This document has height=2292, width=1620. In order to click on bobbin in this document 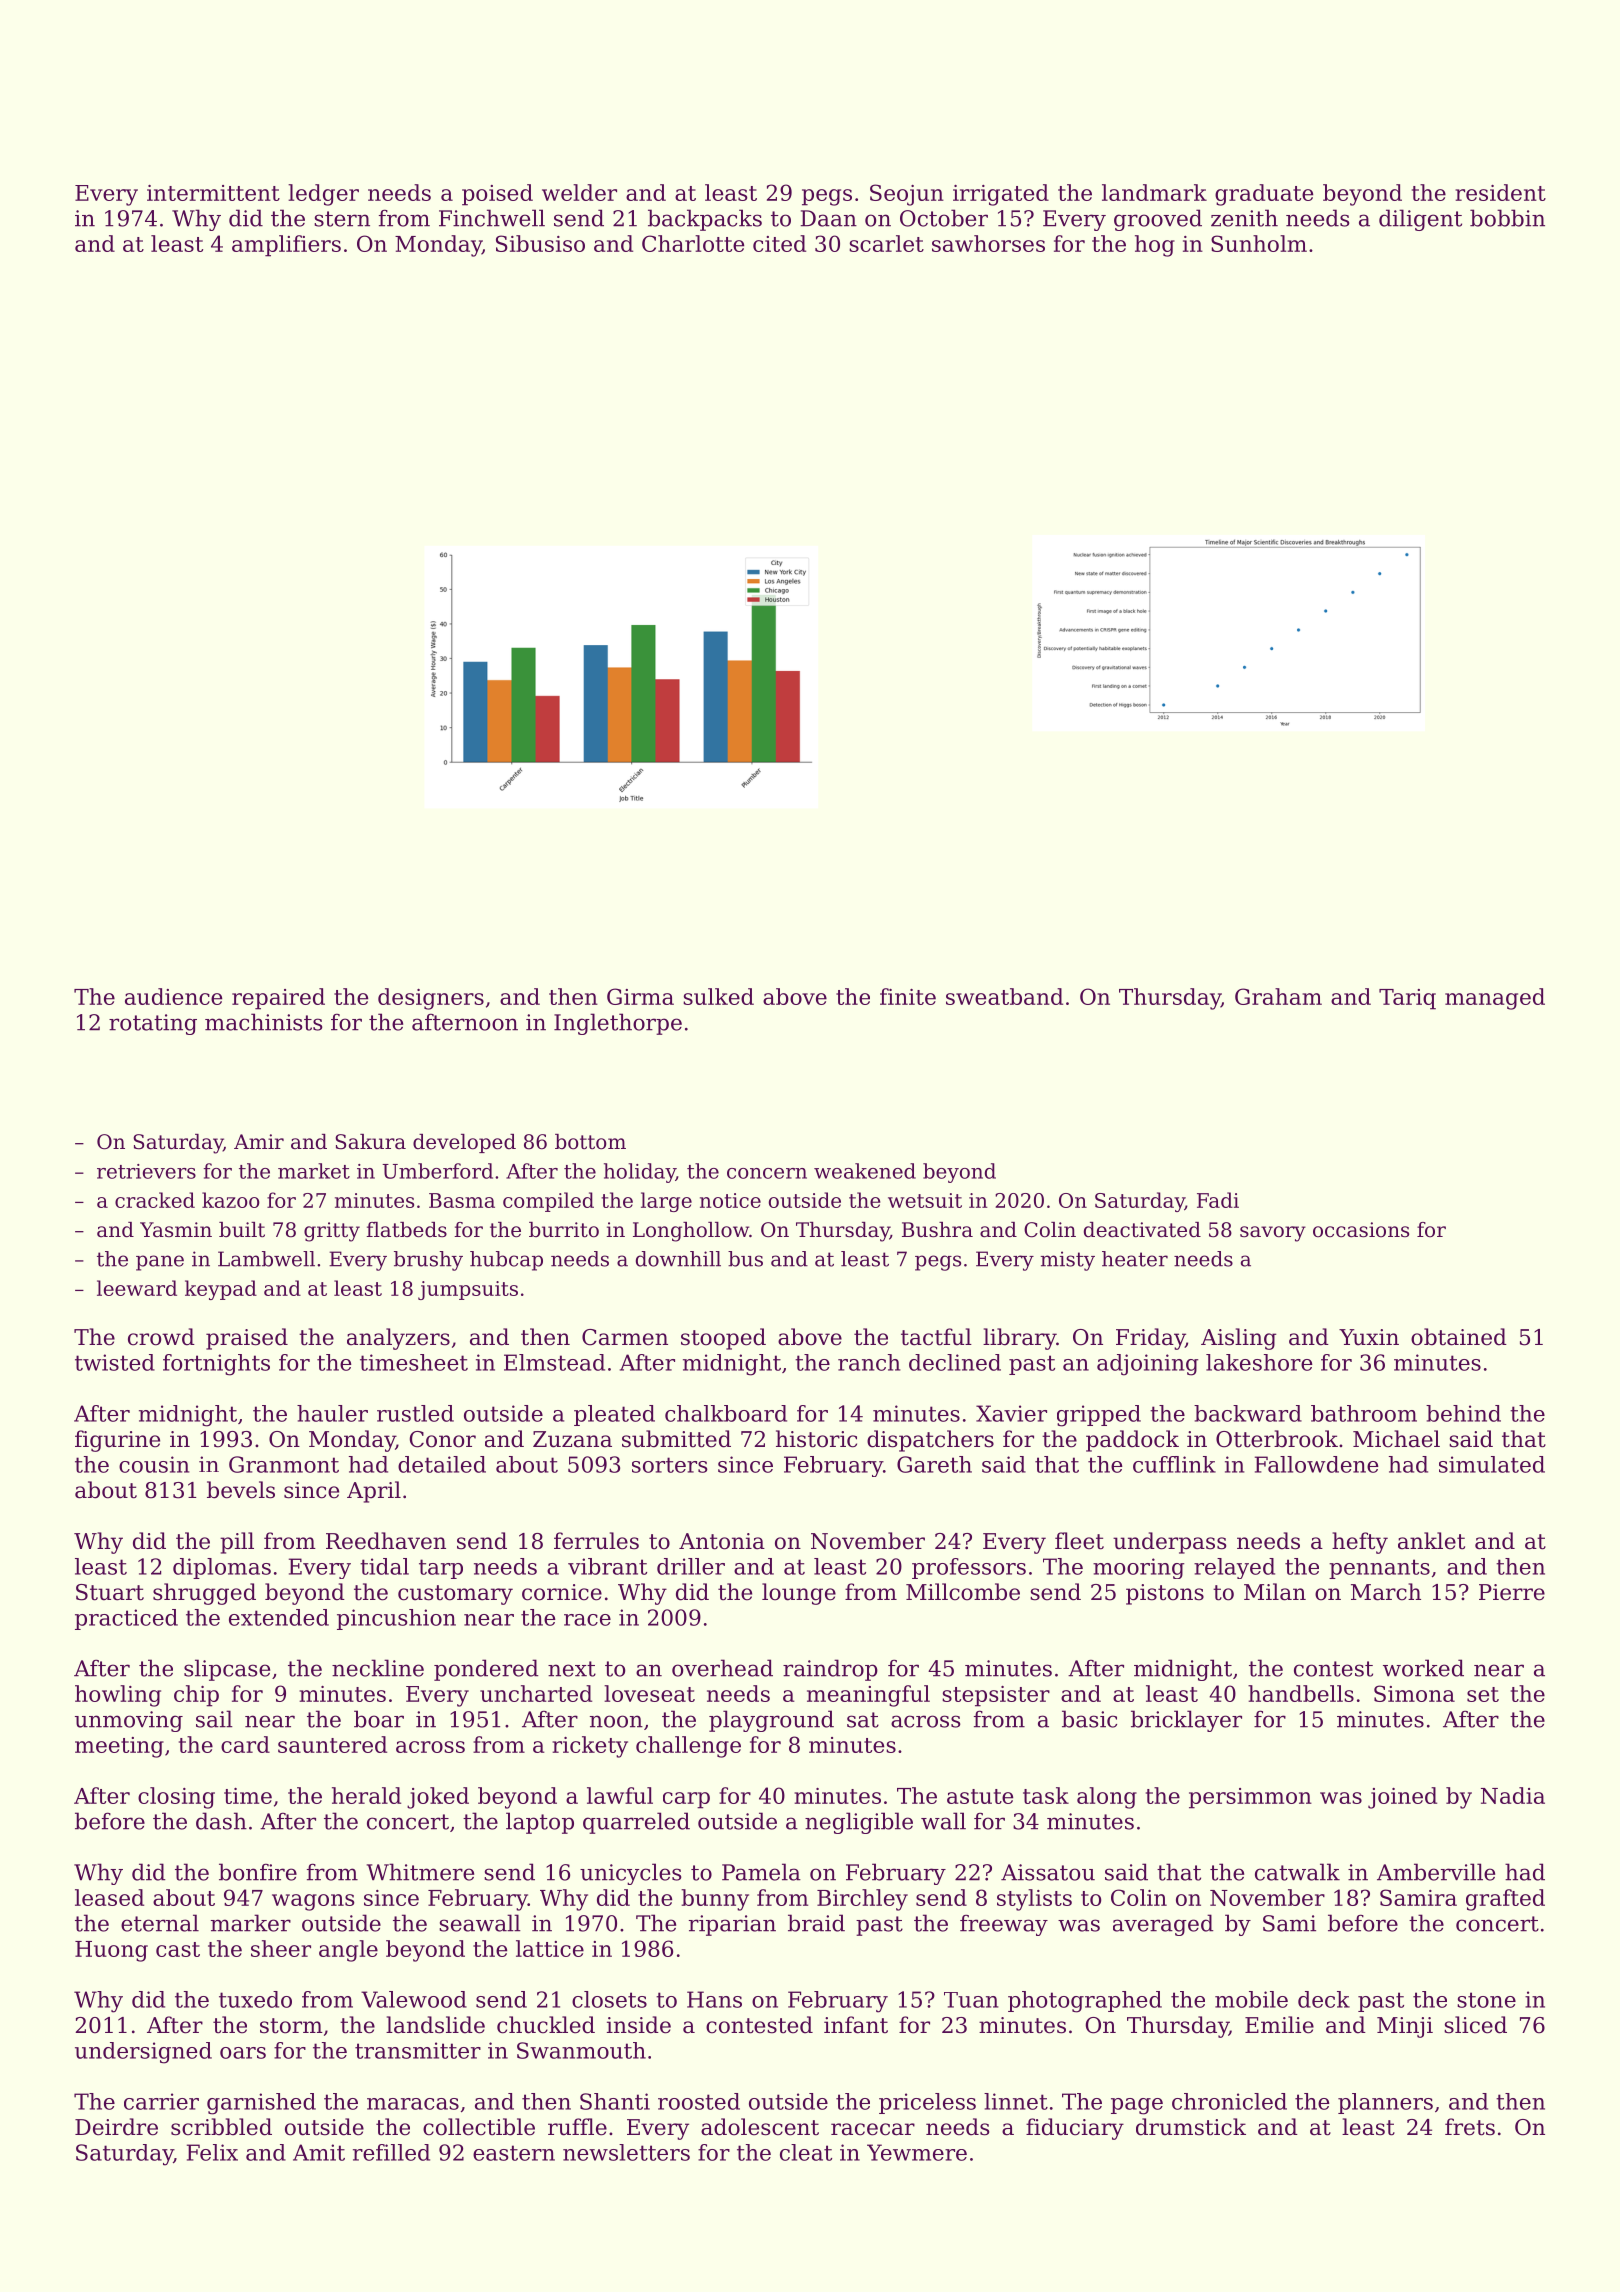, I will do `click(1507, 218)`.
